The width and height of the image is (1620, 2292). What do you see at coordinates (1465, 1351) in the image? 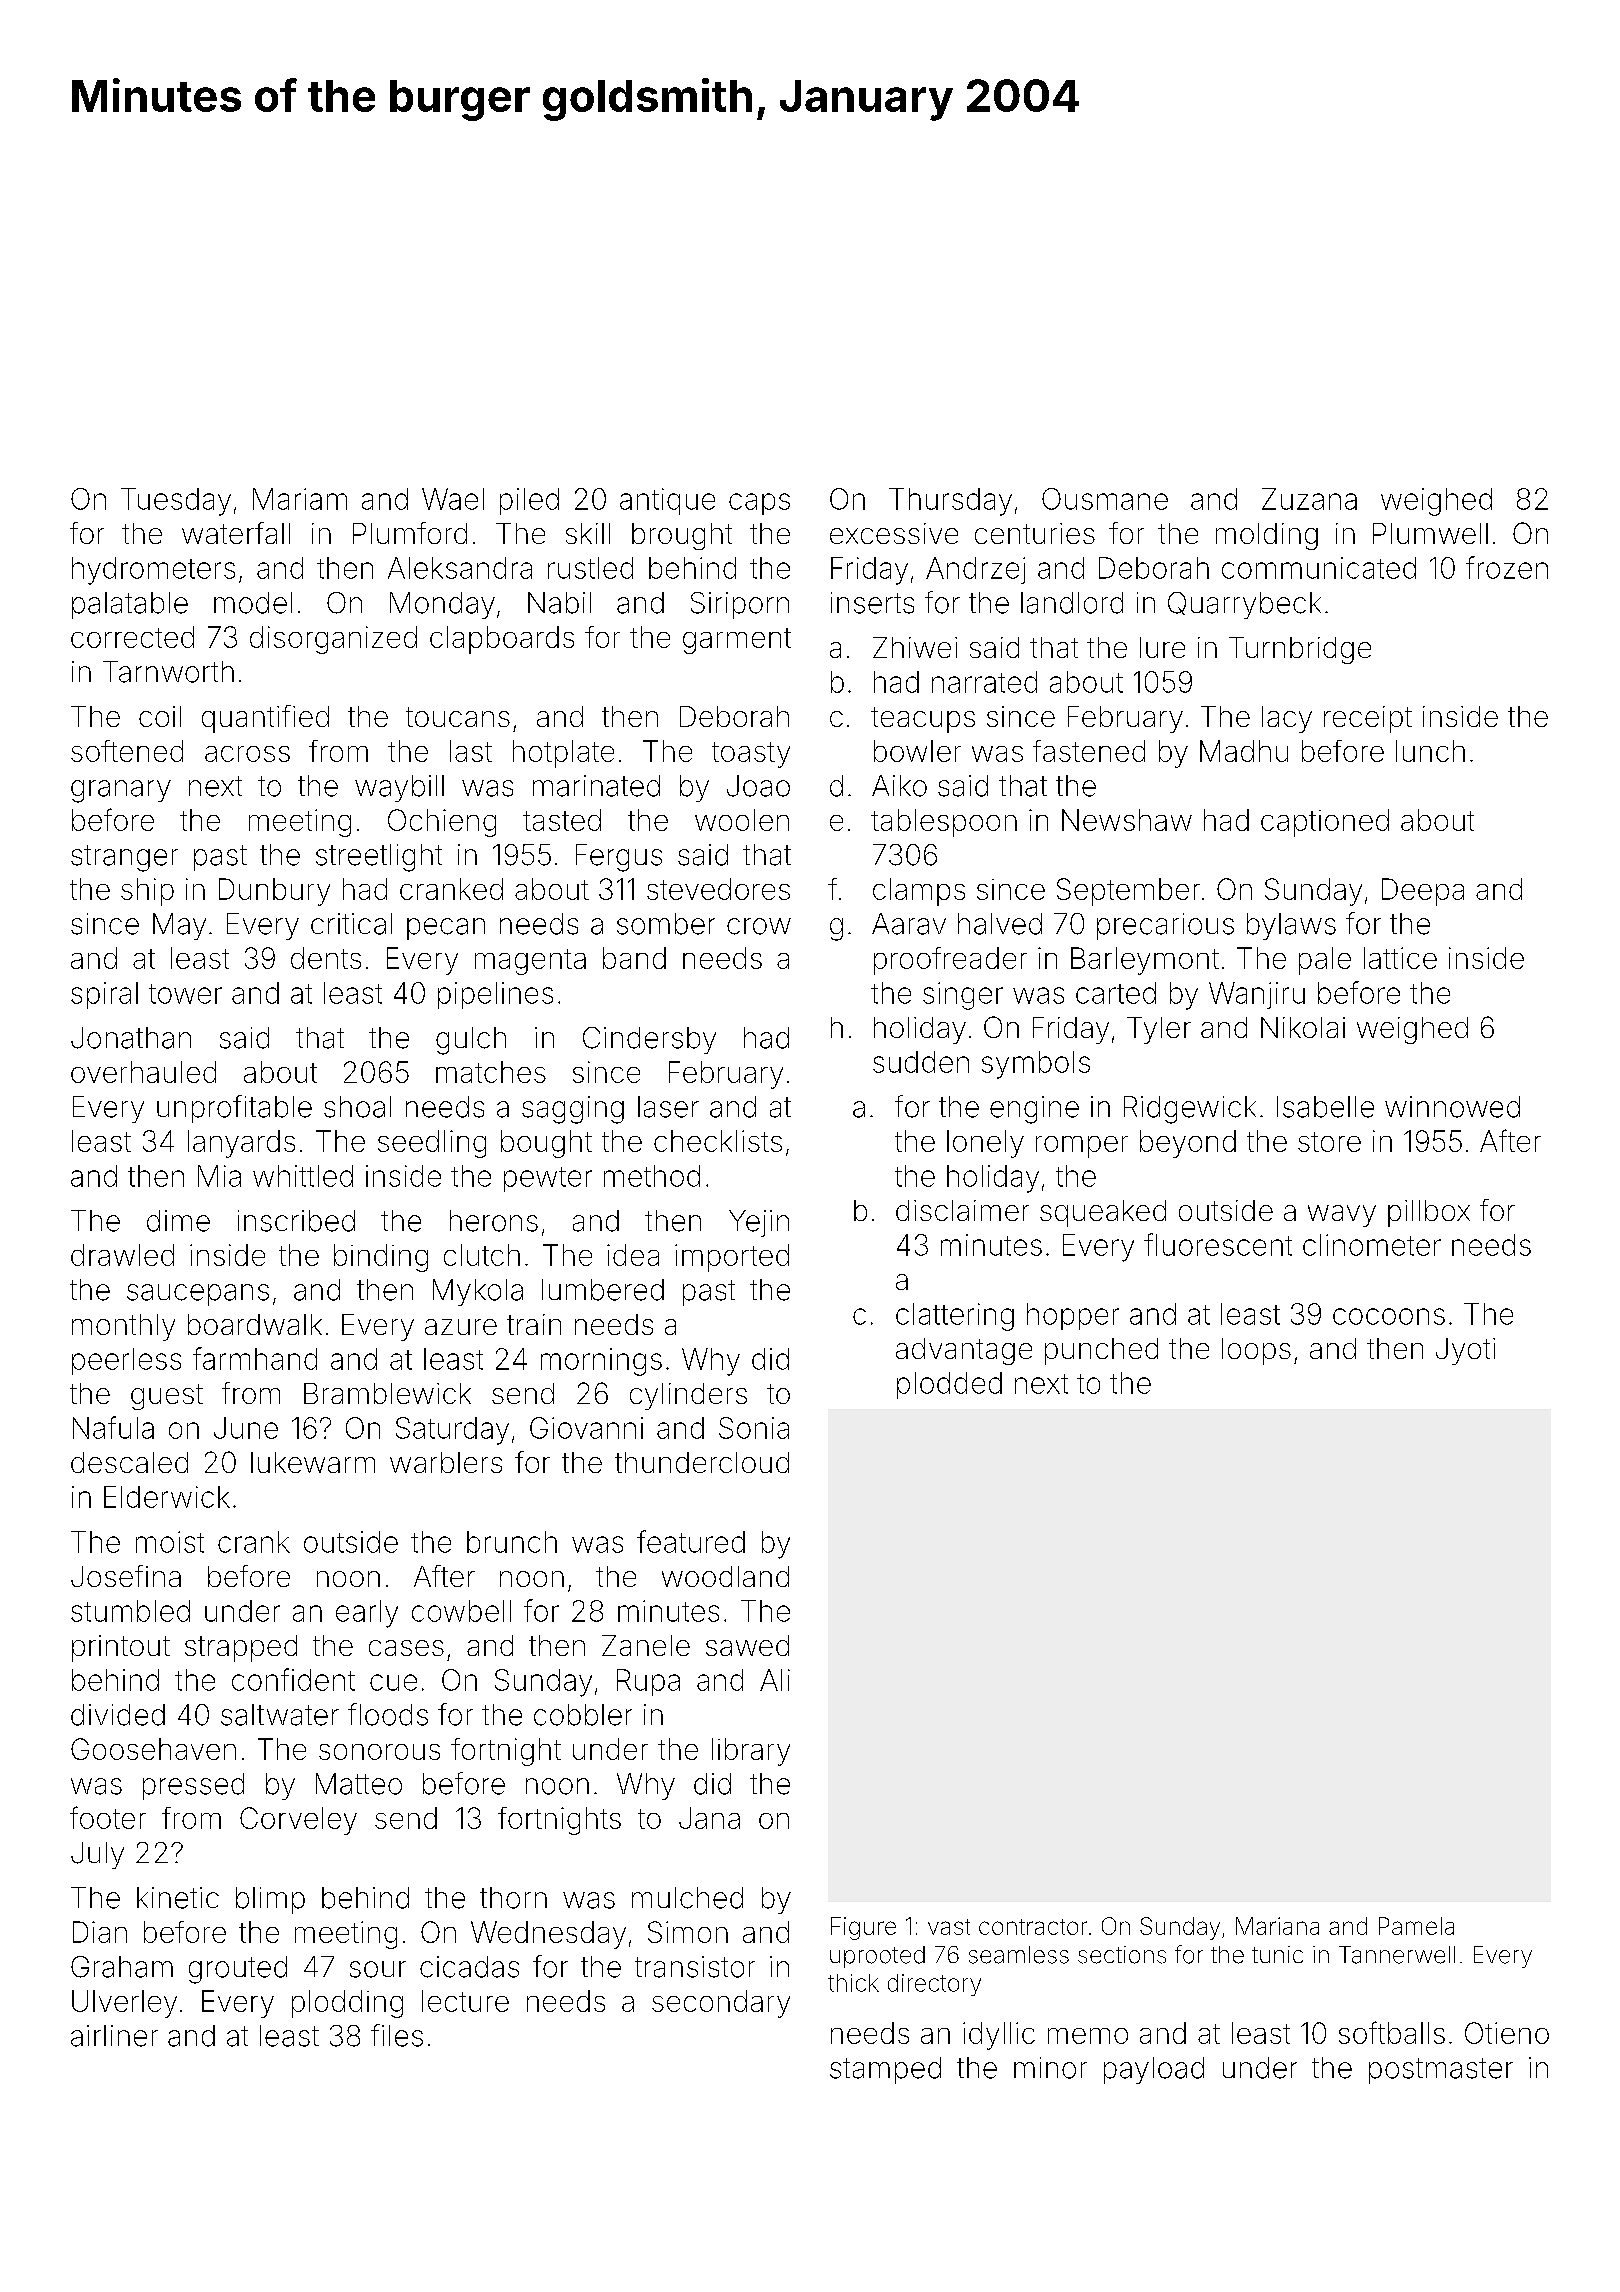
I see `Jyoti` at bounding box center [1465, 1351].
